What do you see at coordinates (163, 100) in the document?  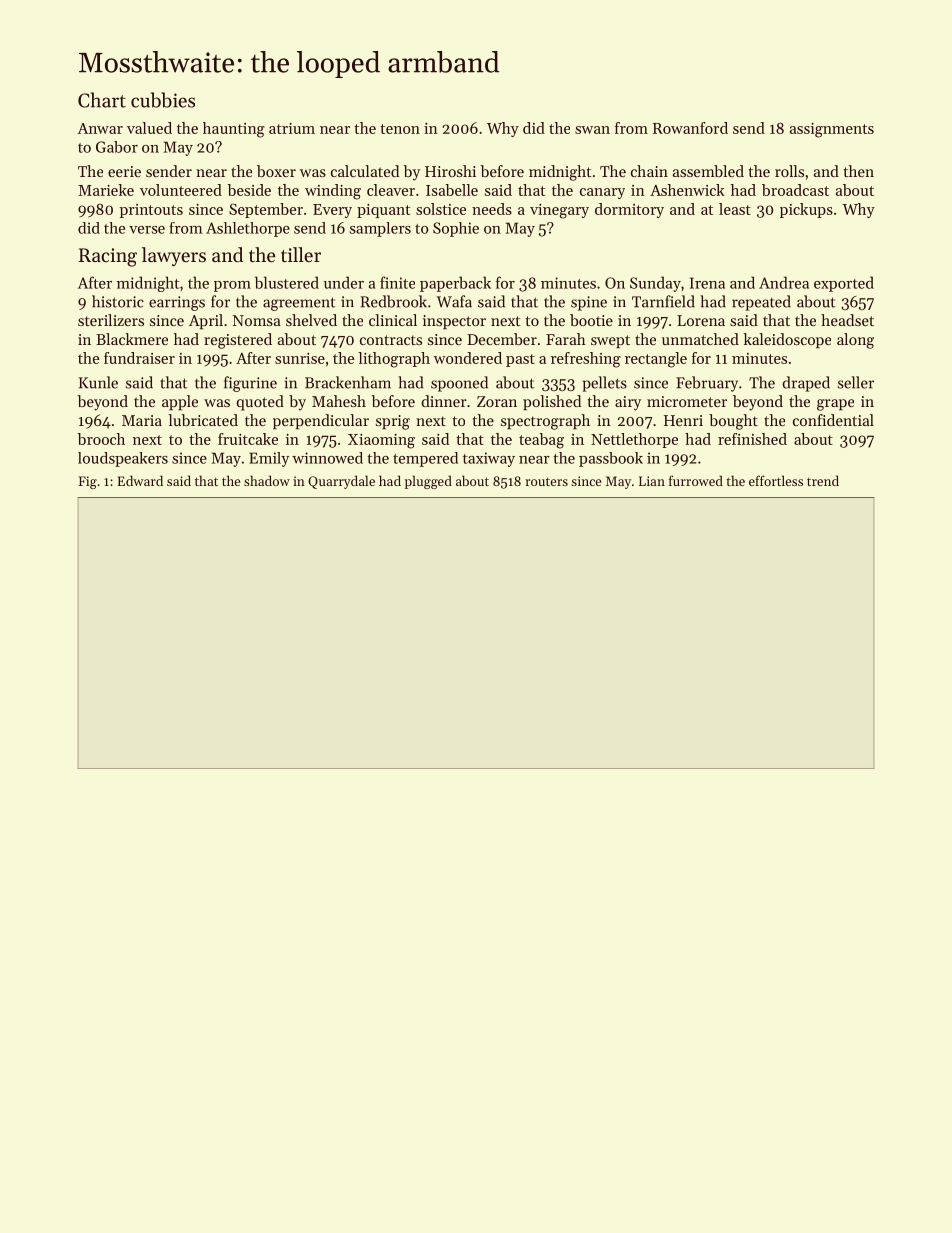 I see `cubbies` at bounding box center [163, 100].
